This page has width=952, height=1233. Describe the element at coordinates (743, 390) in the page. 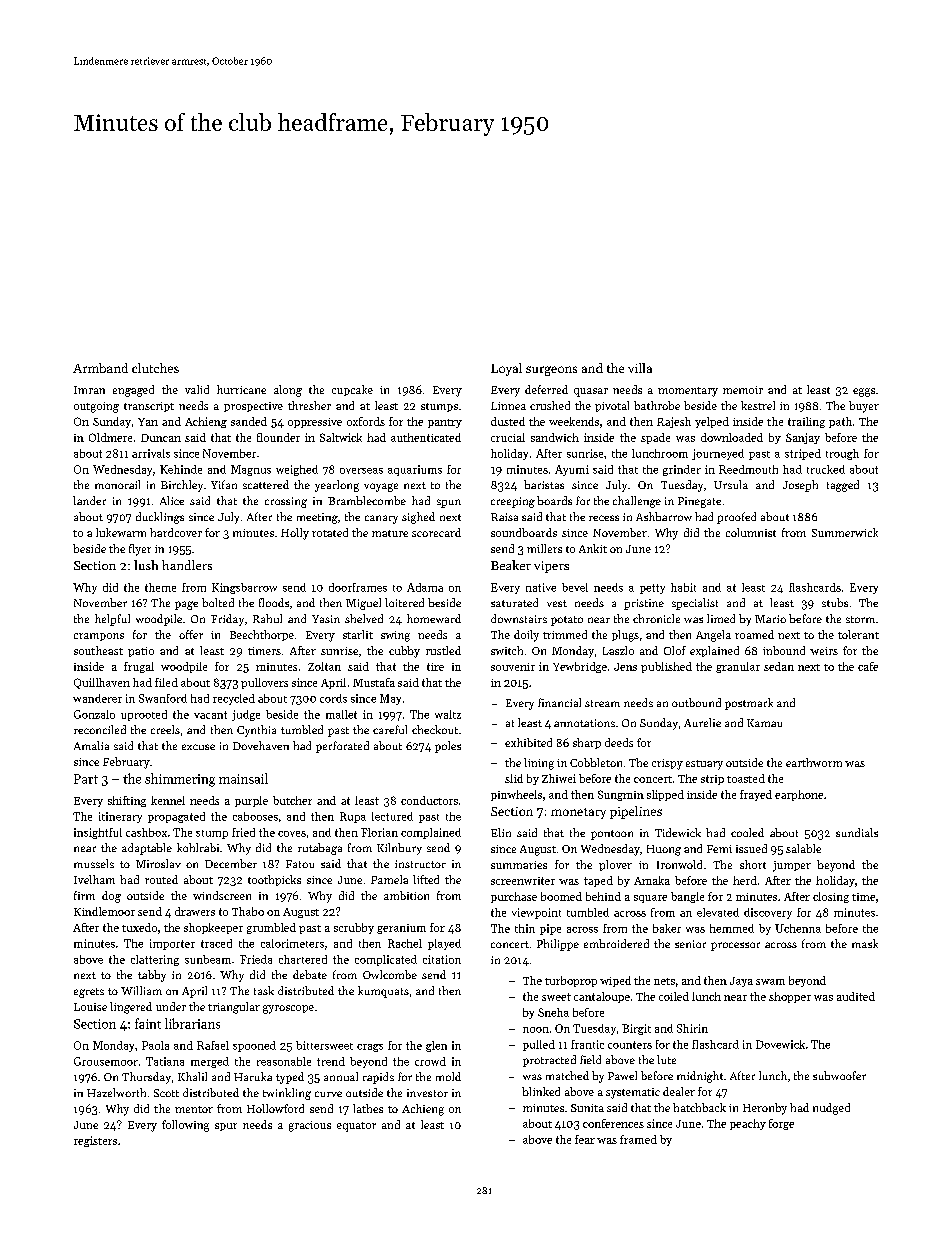

I see `memoir` at that location.
